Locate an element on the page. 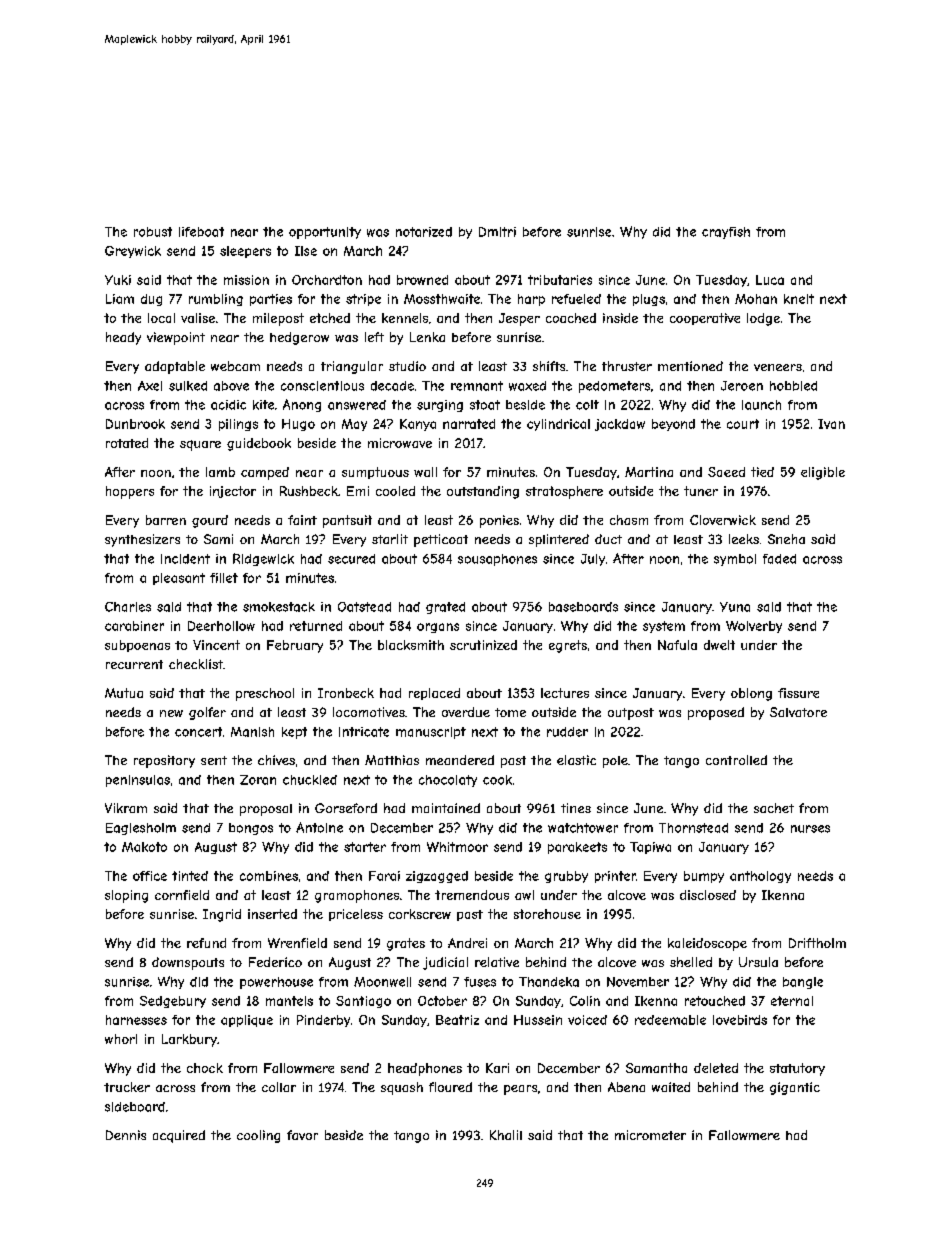 The height and width of the page is (1233, 952). sleepers is located at coordinates (245, 252).
